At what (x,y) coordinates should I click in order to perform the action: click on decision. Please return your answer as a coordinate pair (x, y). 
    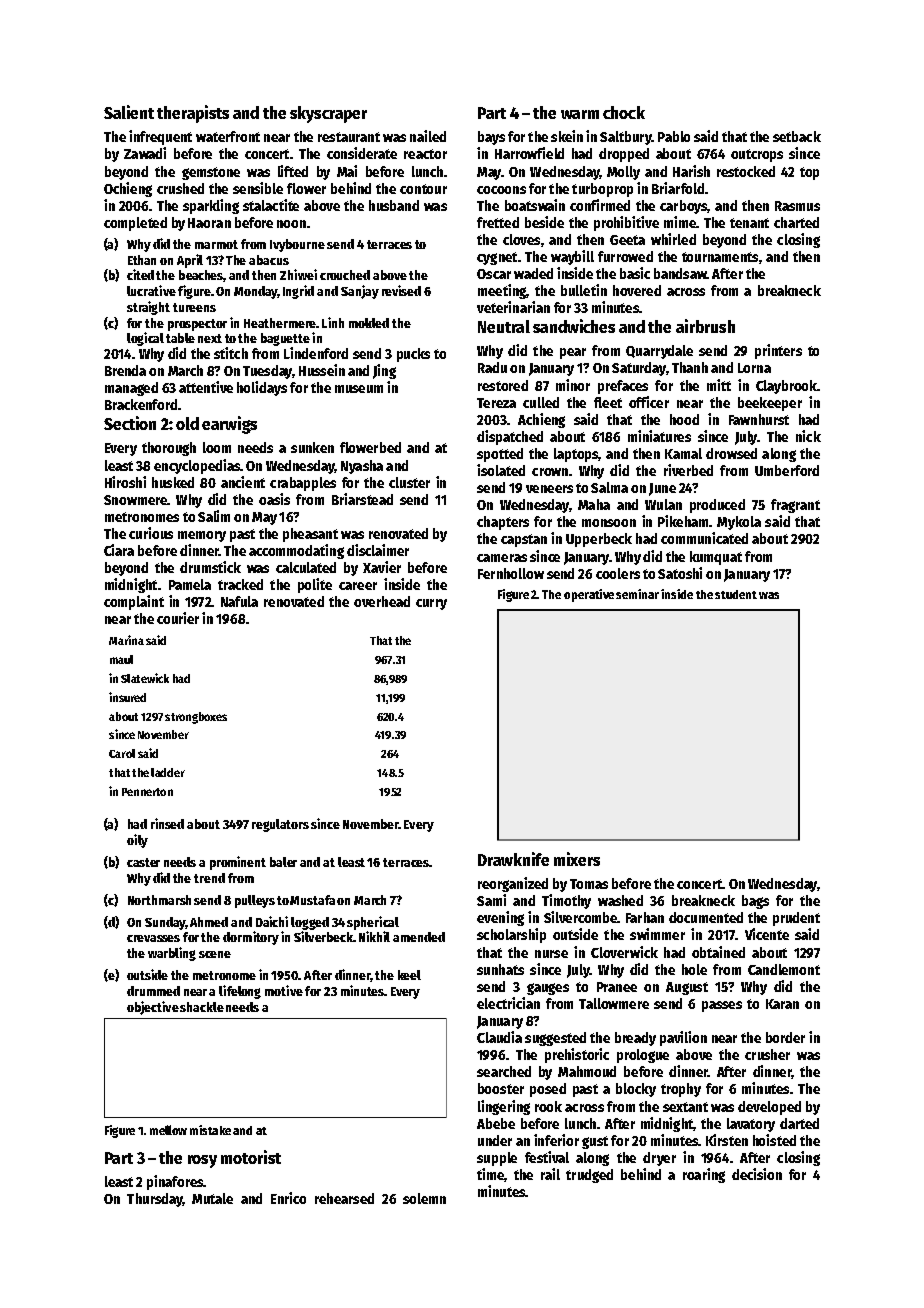
    Looking at the image, I should click on (757, 1174).
